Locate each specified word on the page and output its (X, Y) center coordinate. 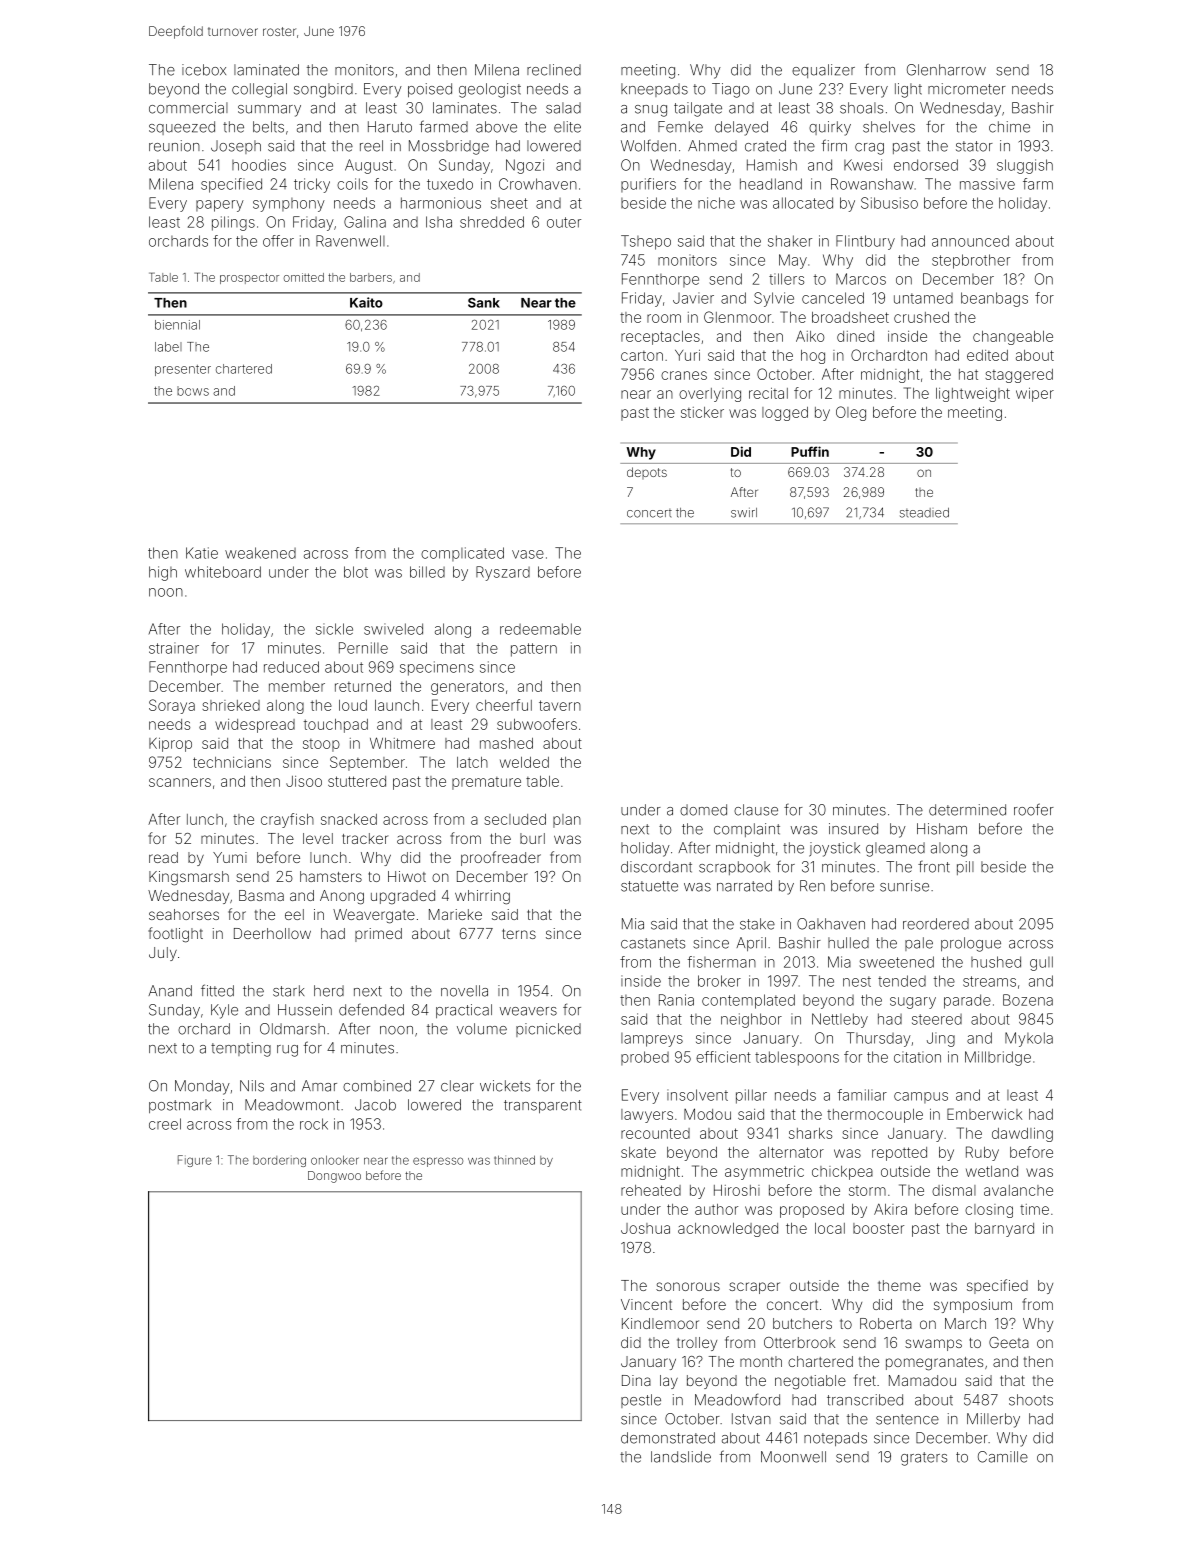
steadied (924, 513)
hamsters (331, 876)
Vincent (646, 1304)
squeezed (182, 128)
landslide (681, 1457)
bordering (279, 1161)
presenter (183, 370)
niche (716, 203)
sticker (702, 412)
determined (967, 810)
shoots (1031, 1400)
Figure (195, 1161)
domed (703, 810)
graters (924, 1459)
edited (987, 355)
